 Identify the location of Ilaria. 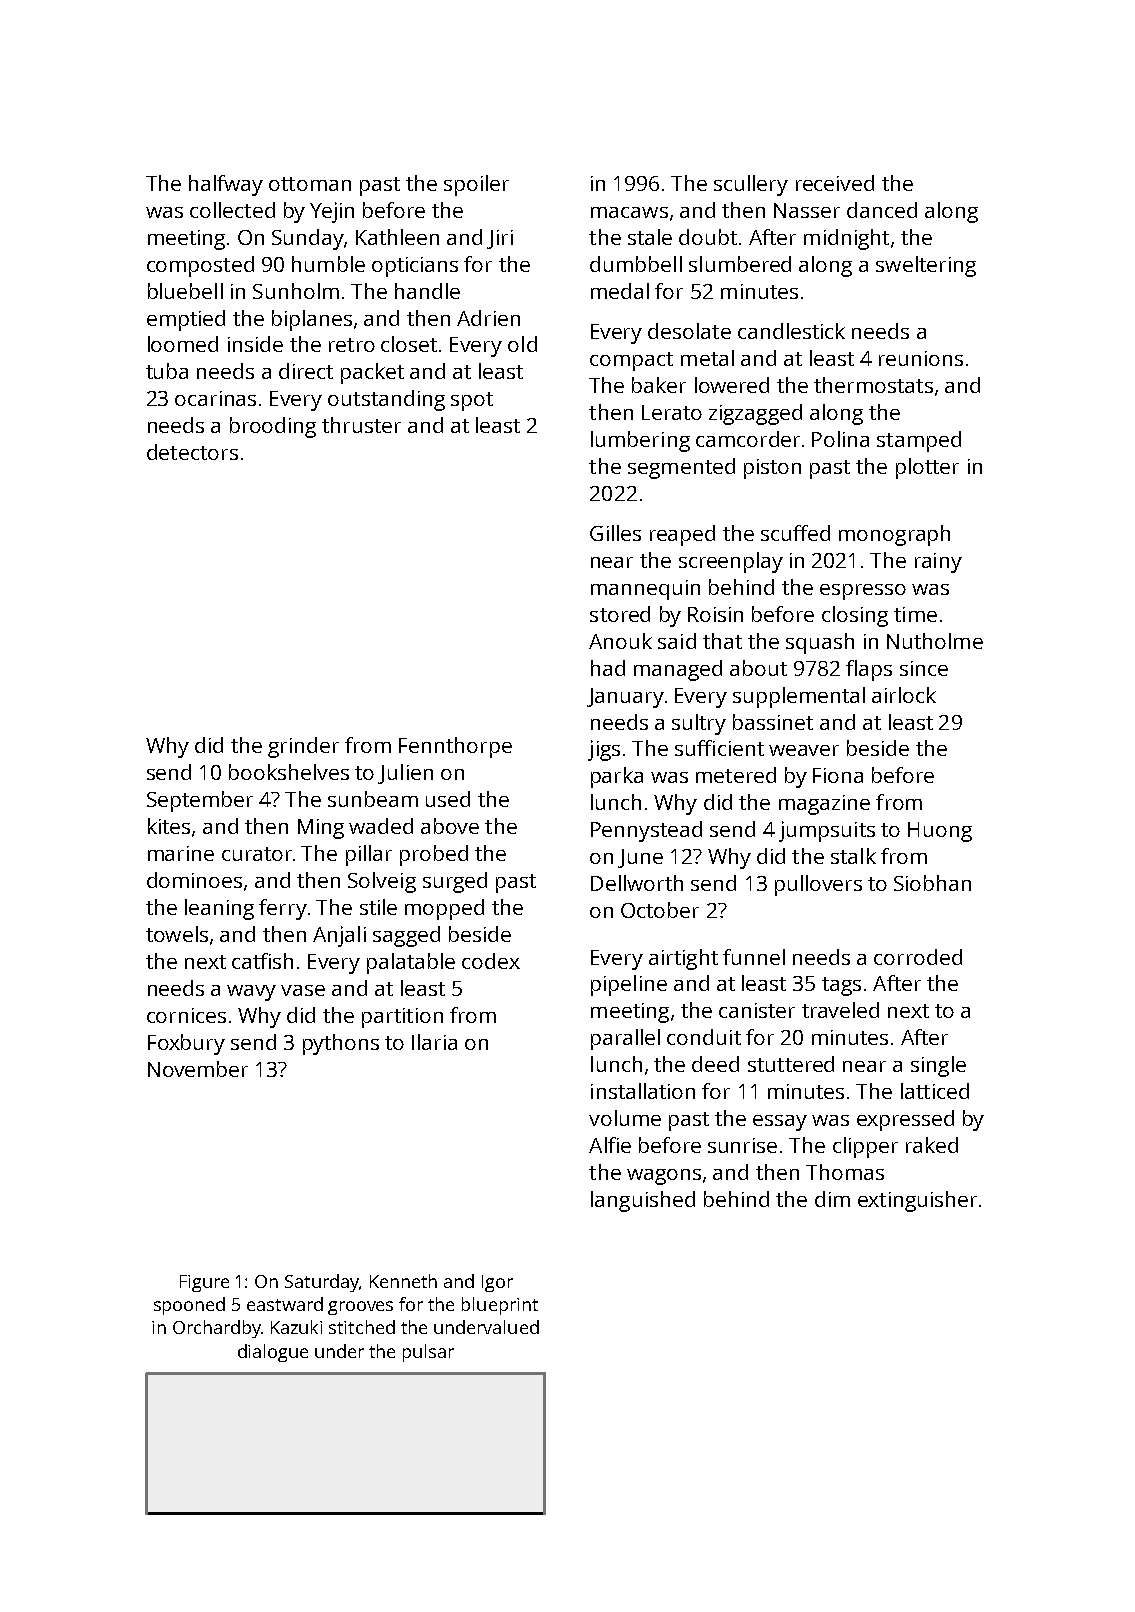
(434, 1042).
